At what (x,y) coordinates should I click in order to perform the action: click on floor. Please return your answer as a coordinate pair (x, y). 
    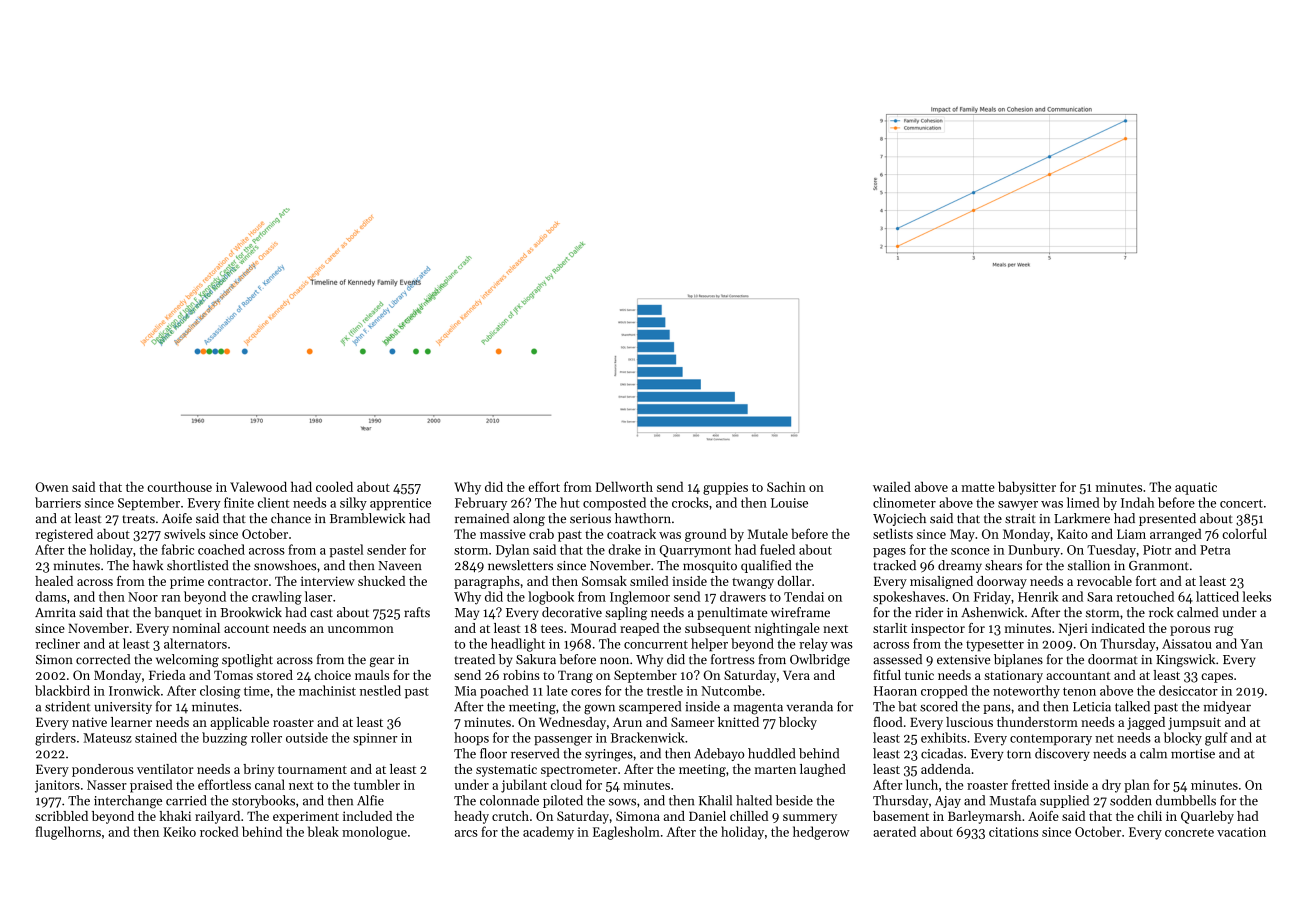
    Looking at the image, I should click on (493, 753).
